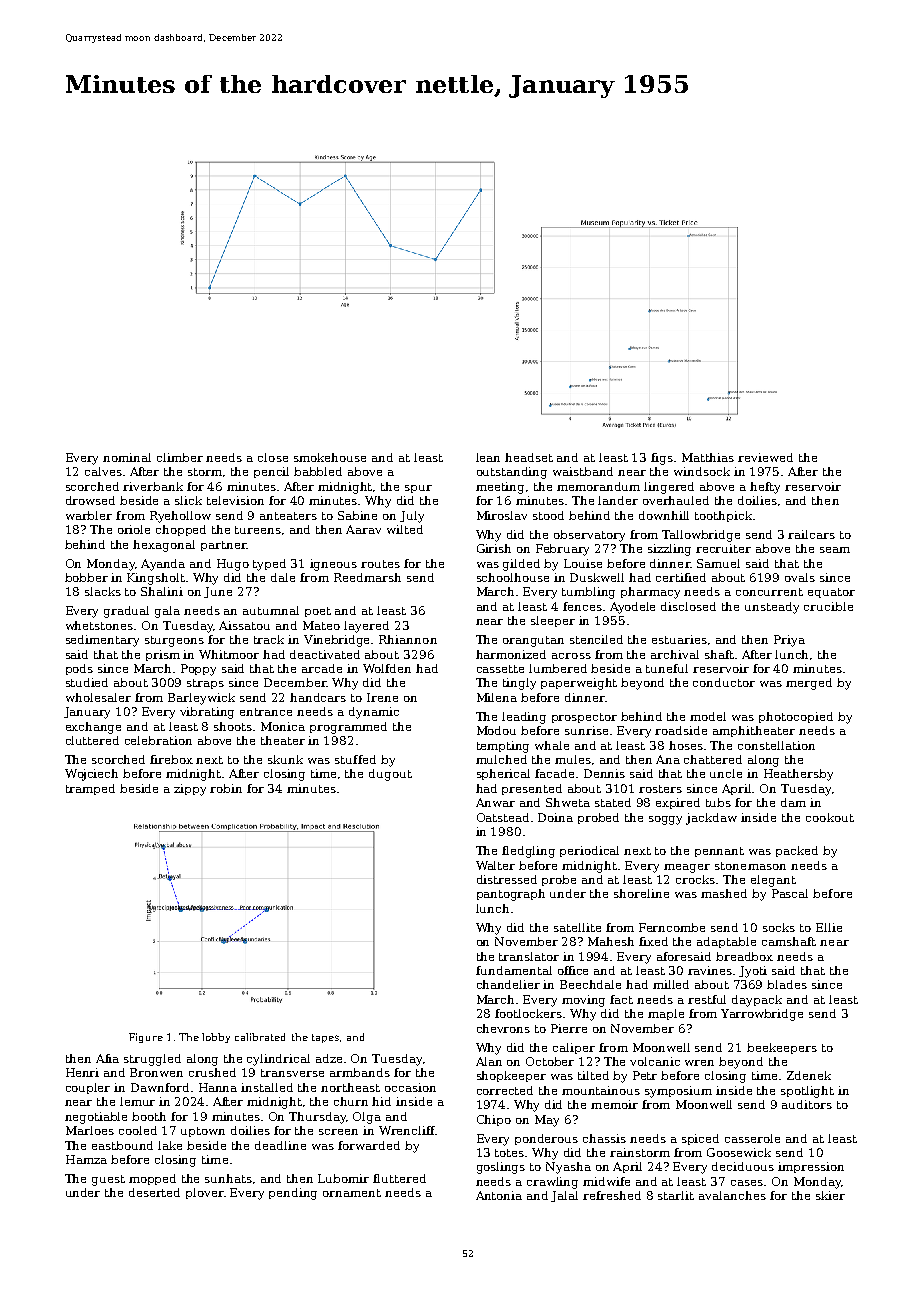  I want to click on dugout, so click(390, 775).
